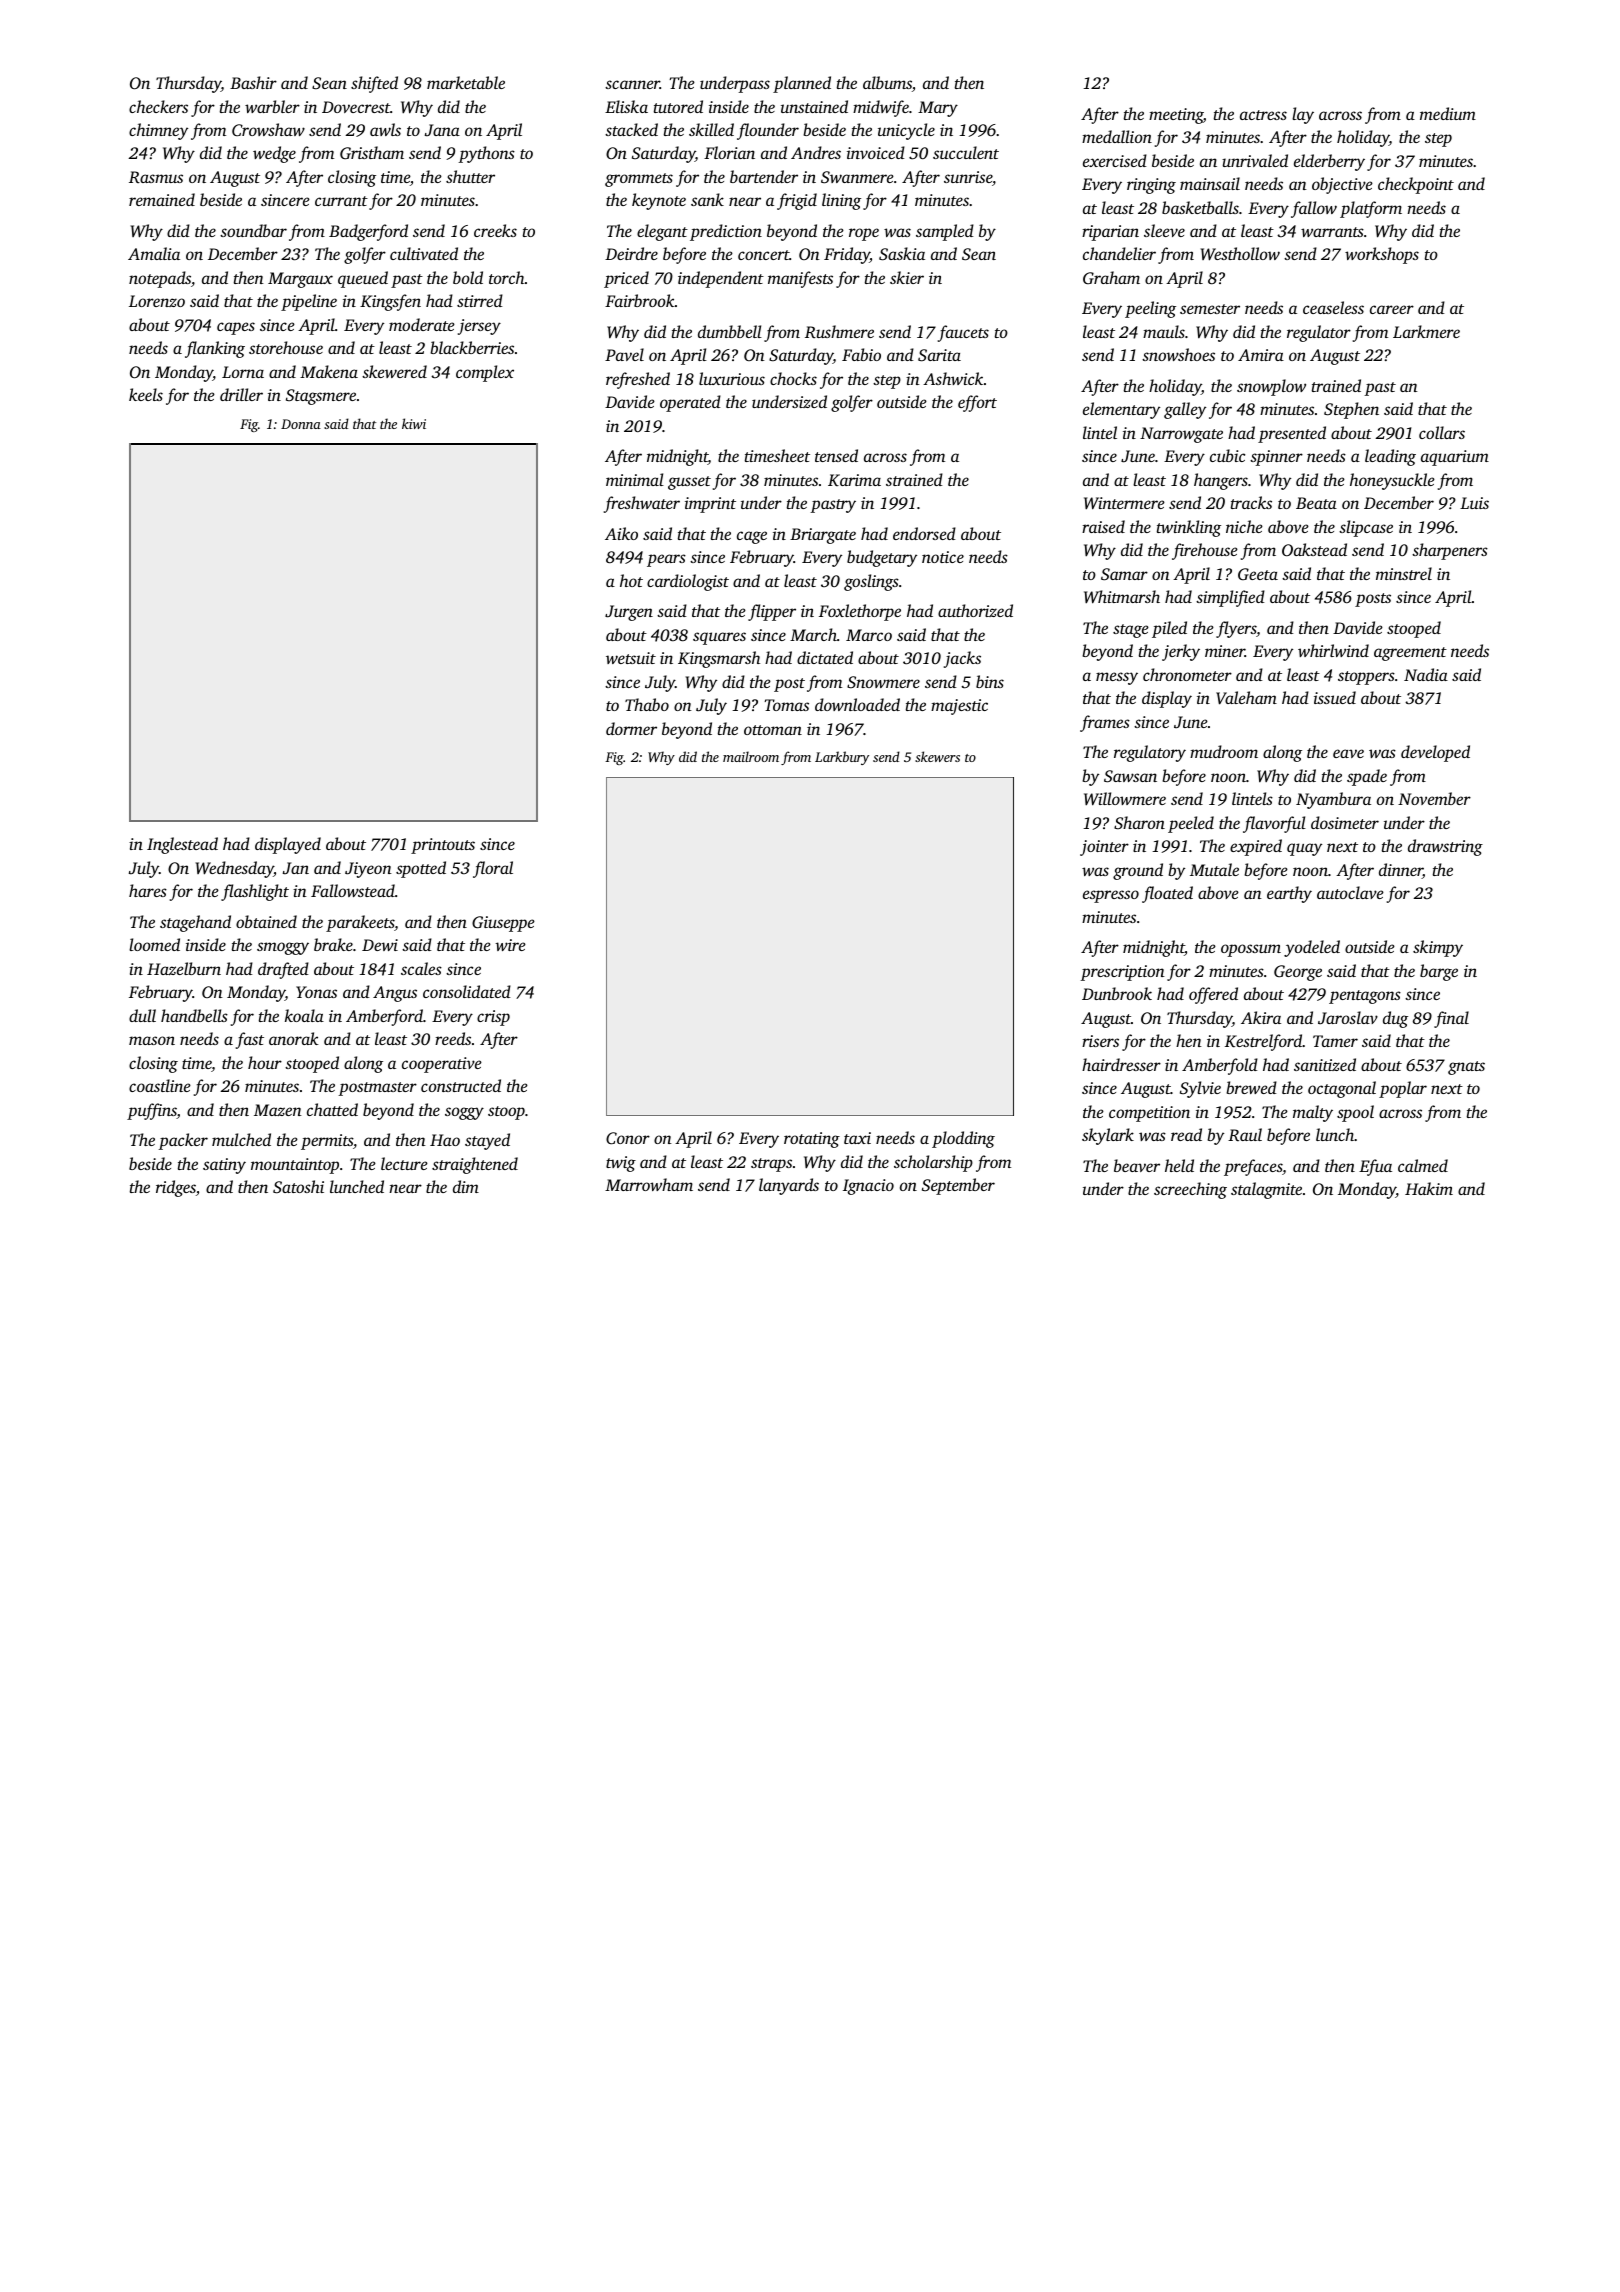 The image size is (1620, 2292). Describe the element at coordinates (631, 253) in the document. I see `Deirdre` at that location.
